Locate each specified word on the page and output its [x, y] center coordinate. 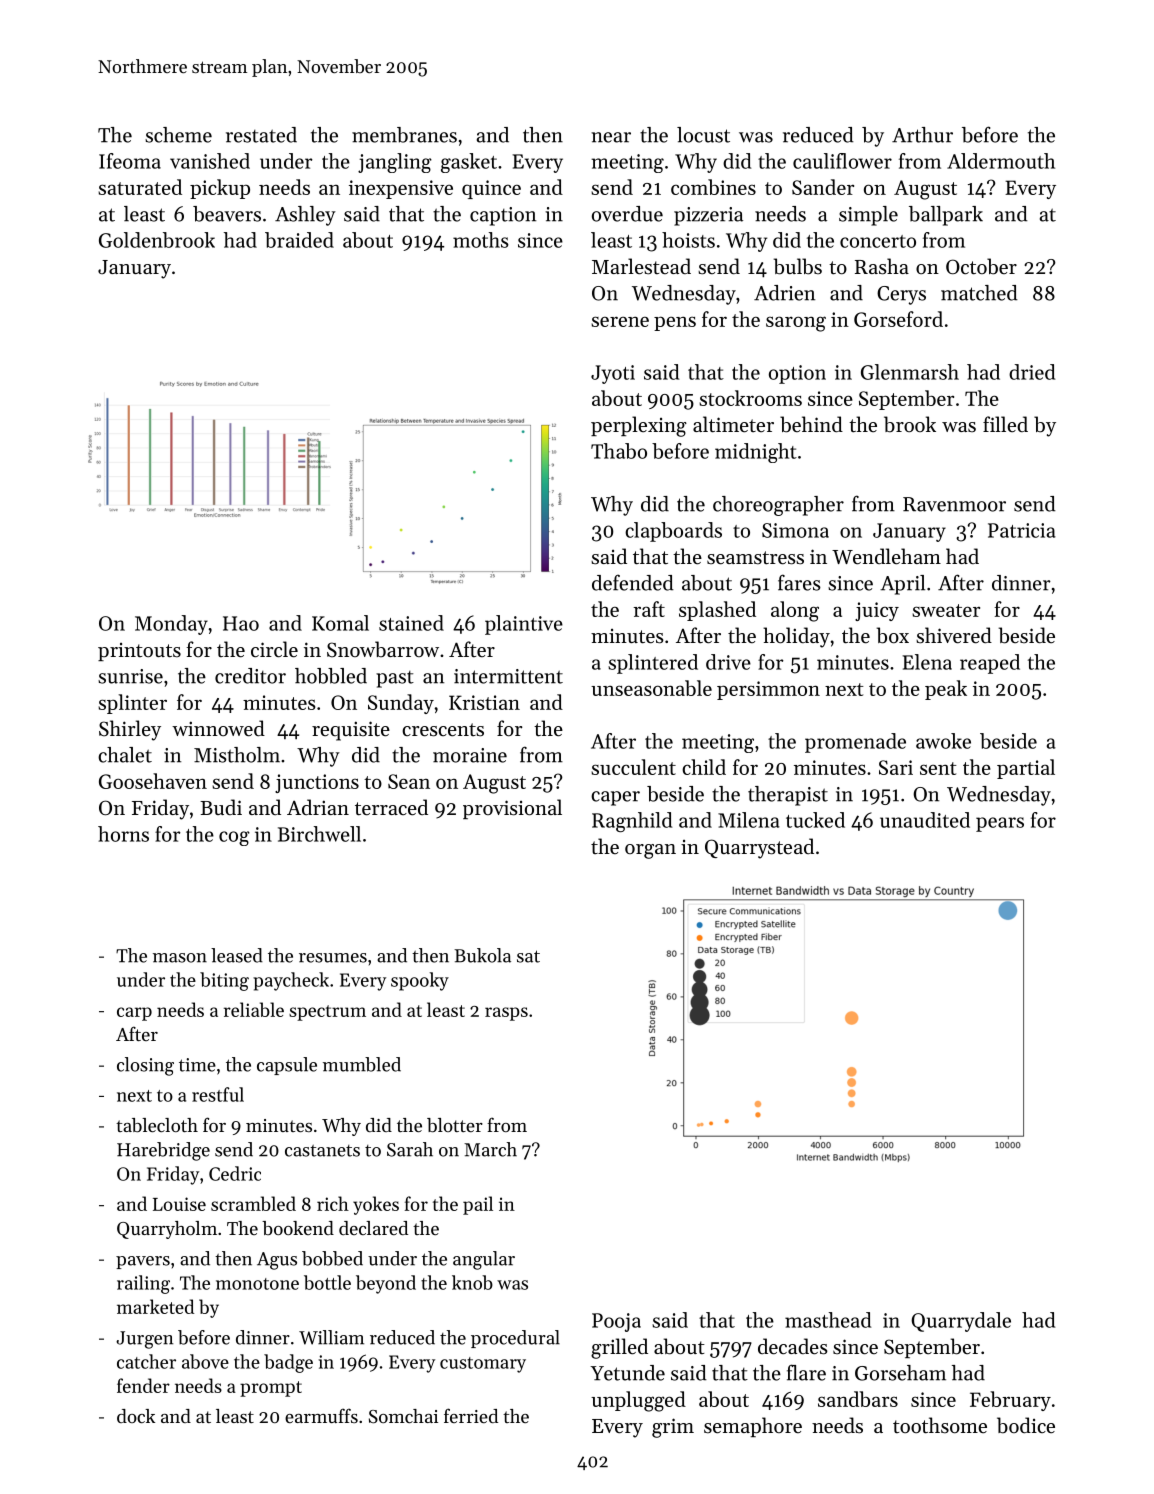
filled [1005, 424]
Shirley [130, 730]
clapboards [673, 532]
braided [299, 240]
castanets [322, 1151]
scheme [178, 135]
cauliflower [842, 161]
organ [650, 851]
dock [136, 1416]
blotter [455, 1125]
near [611, 137]
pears [1000, 824]
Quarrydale [961, 1322]
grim [673, 1428]
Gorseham [900, 1373]
